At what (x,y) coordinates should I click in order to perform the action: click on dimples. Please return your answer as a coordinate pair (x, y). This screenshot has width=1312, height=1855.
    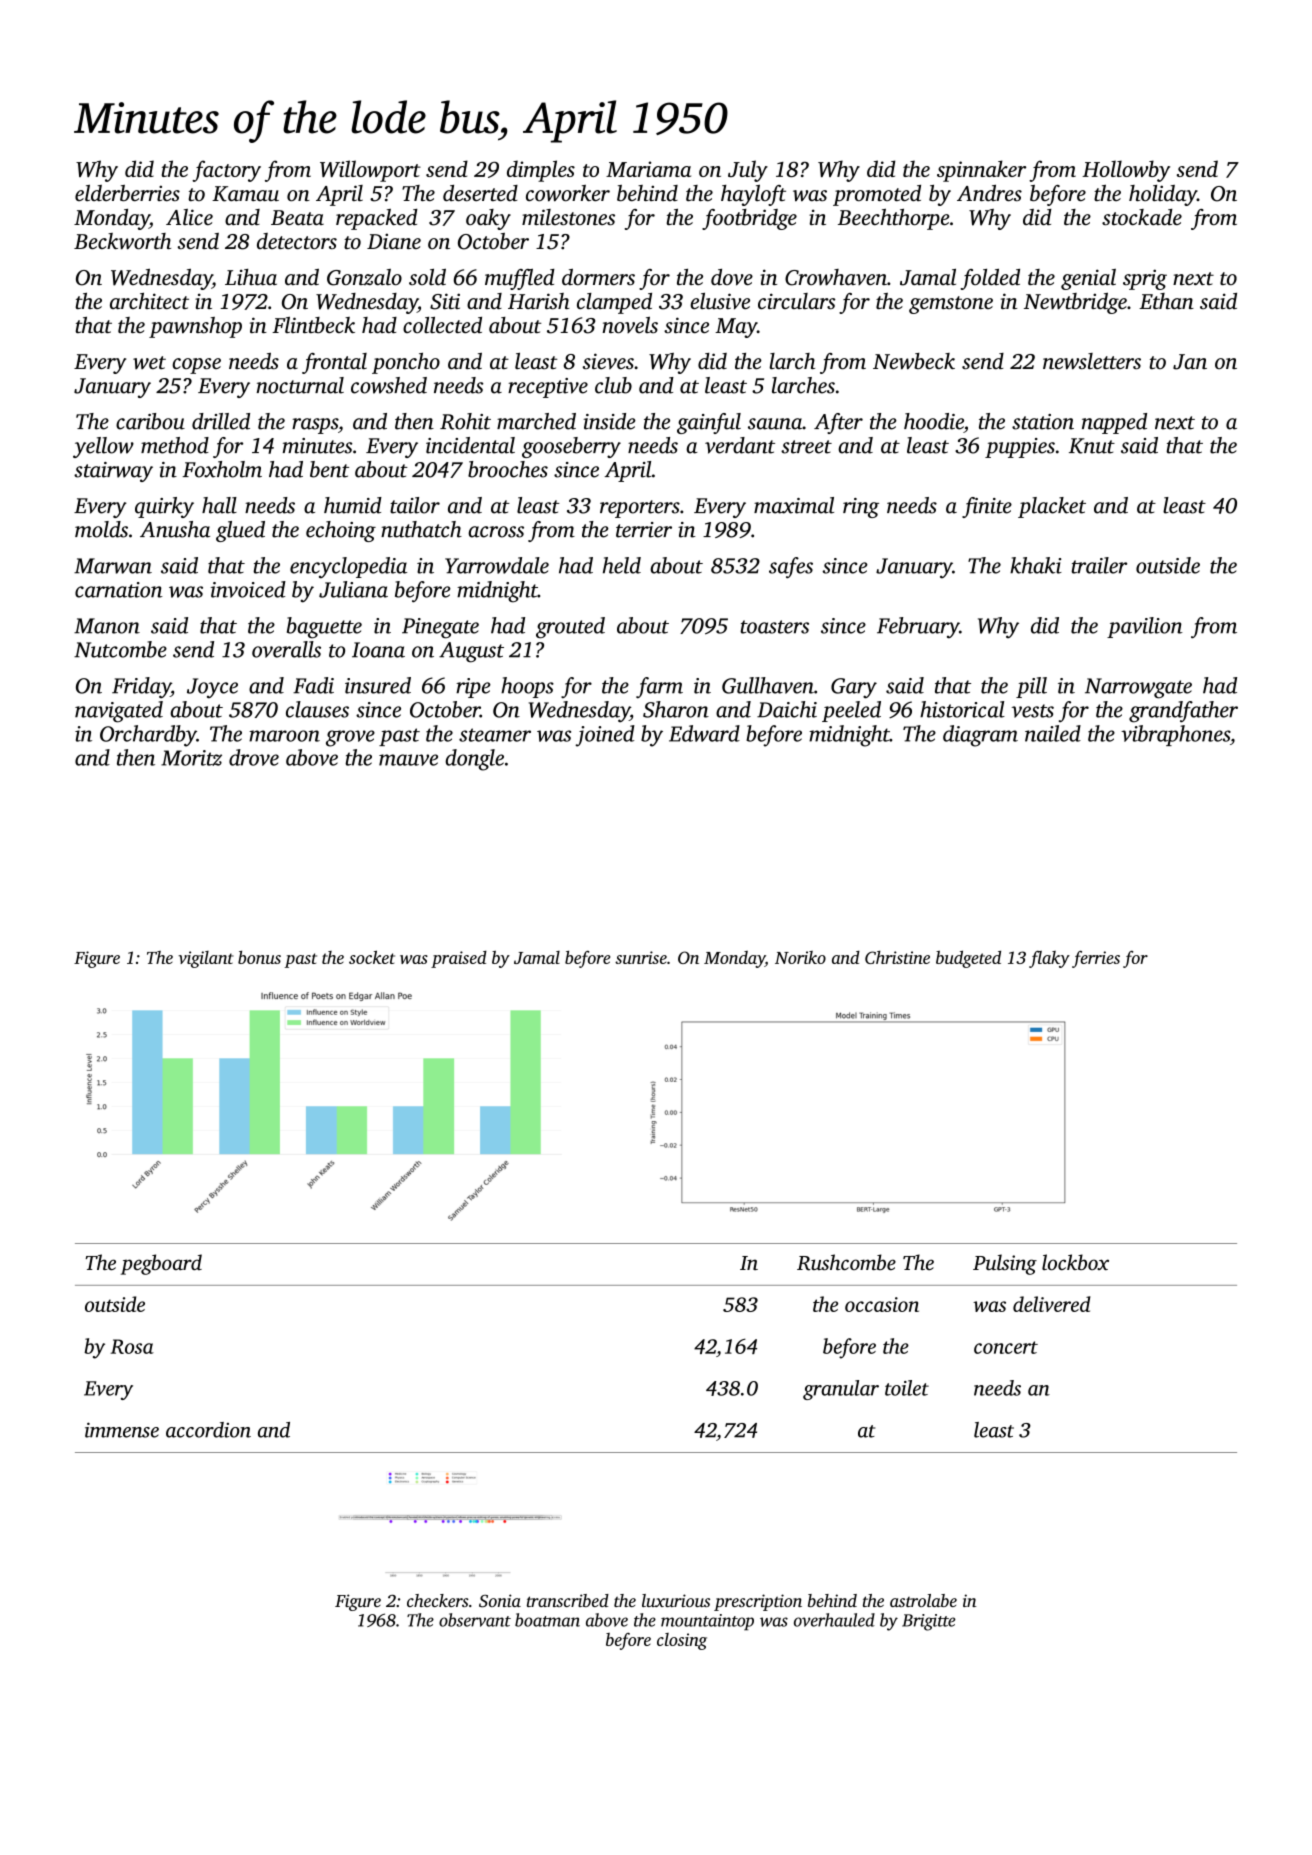
    Looking at the image, I should click on (541, 171).
